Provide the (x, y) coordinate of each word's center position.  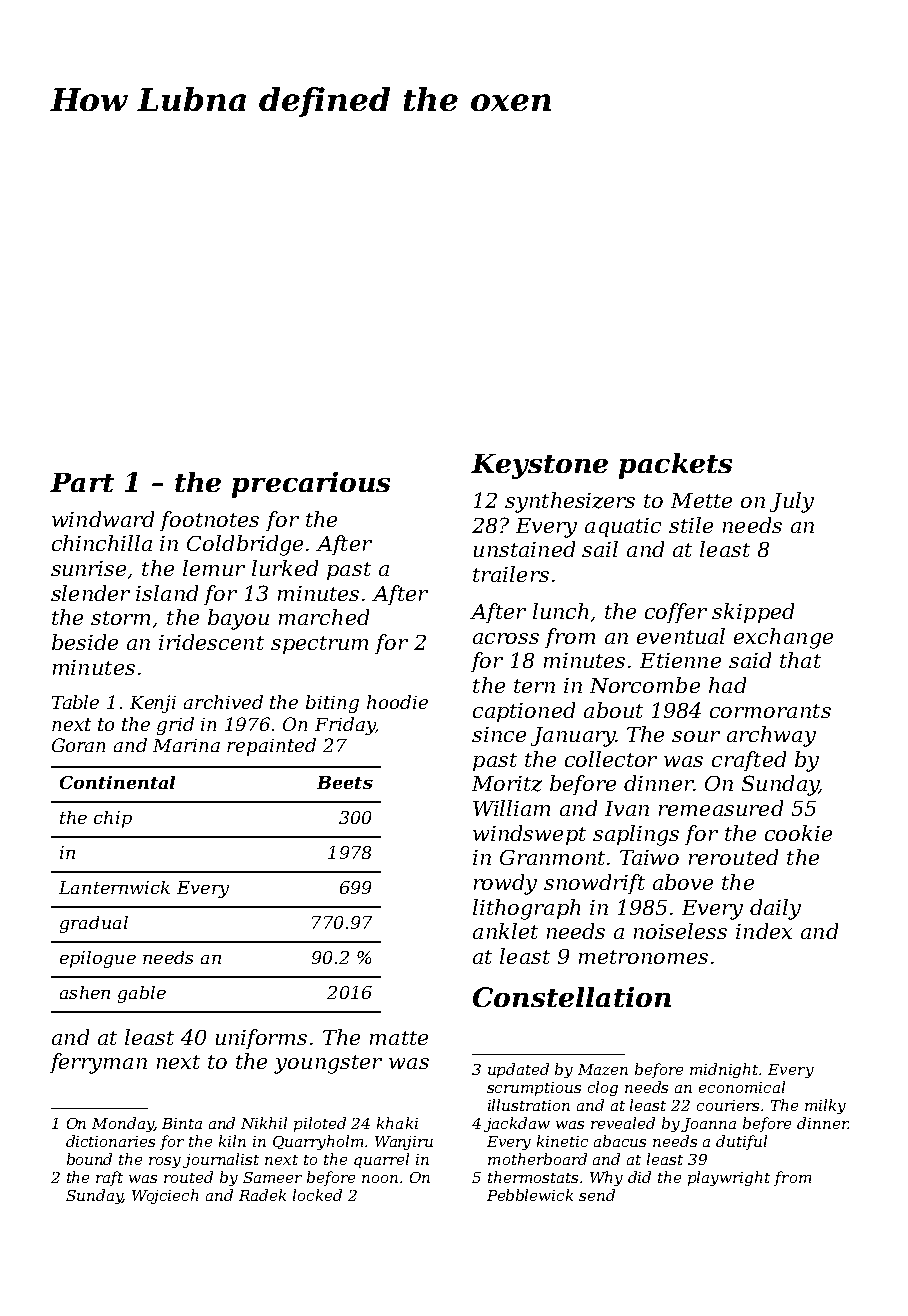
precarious (311, 485)
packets (675, 466)
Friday (345, 726)
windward (103, 519)
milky (825, 1106)
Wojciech (165, 1196)
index (764, 931)
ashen (85, 992)
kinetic (562, 1141)
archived (223, 702)
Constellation (572, 997)
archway (771, 736)
